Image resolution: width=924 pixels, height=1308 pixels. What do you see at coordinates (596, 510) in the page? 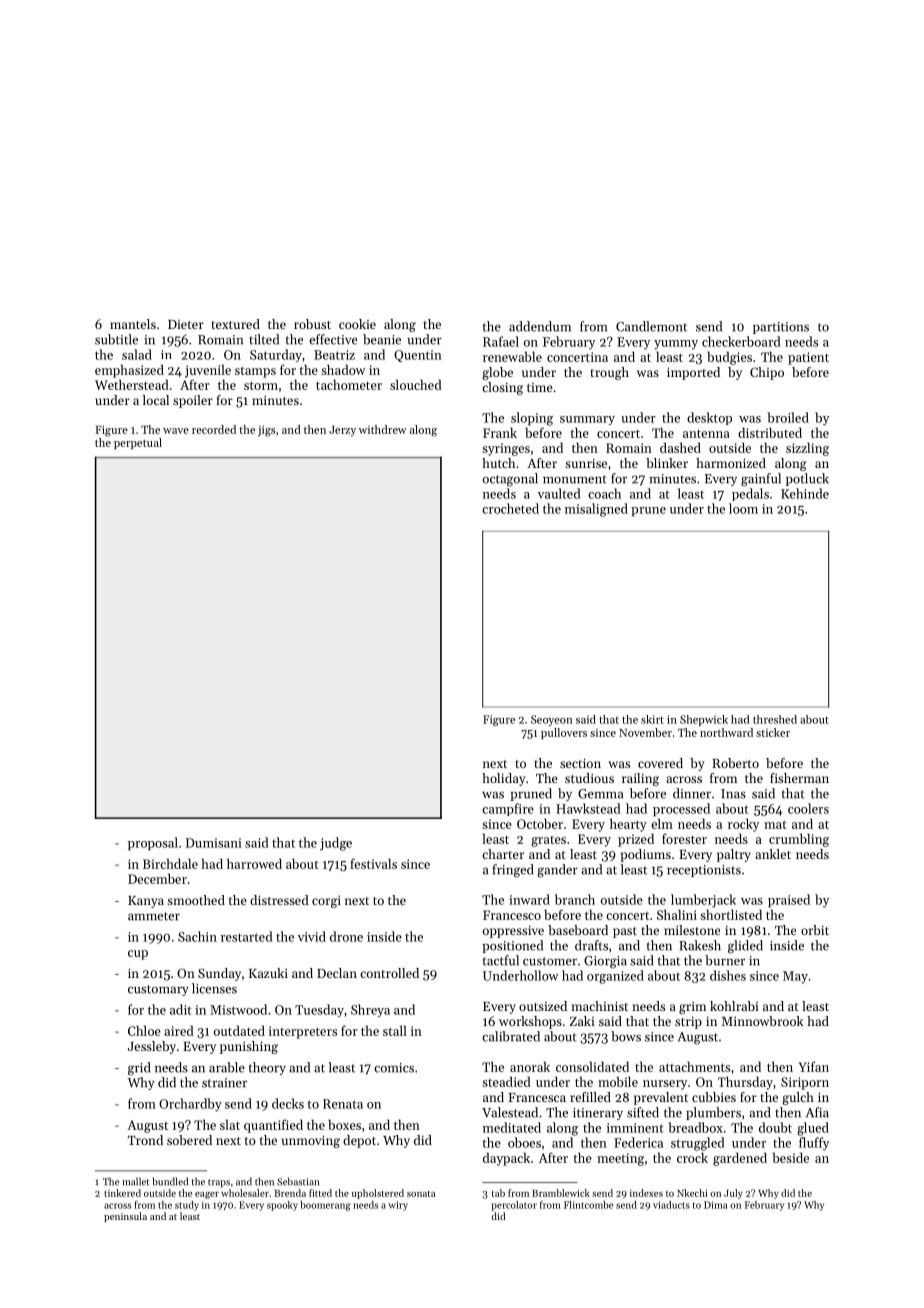
I see `misaligned` at bounding box center [596, 510].
